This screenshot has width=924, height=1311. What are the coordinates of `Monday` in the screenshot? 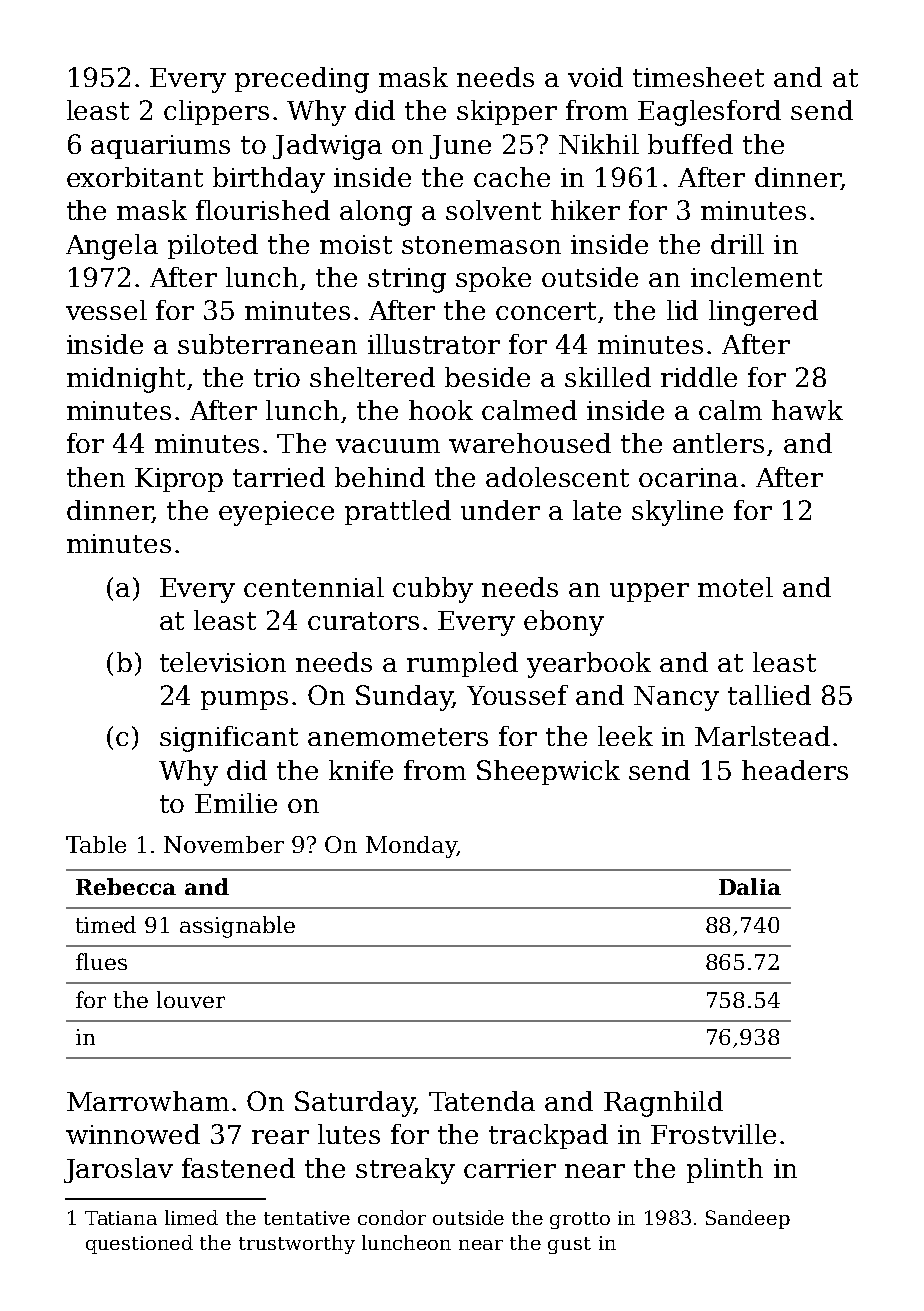 It's located at (411, 847).
